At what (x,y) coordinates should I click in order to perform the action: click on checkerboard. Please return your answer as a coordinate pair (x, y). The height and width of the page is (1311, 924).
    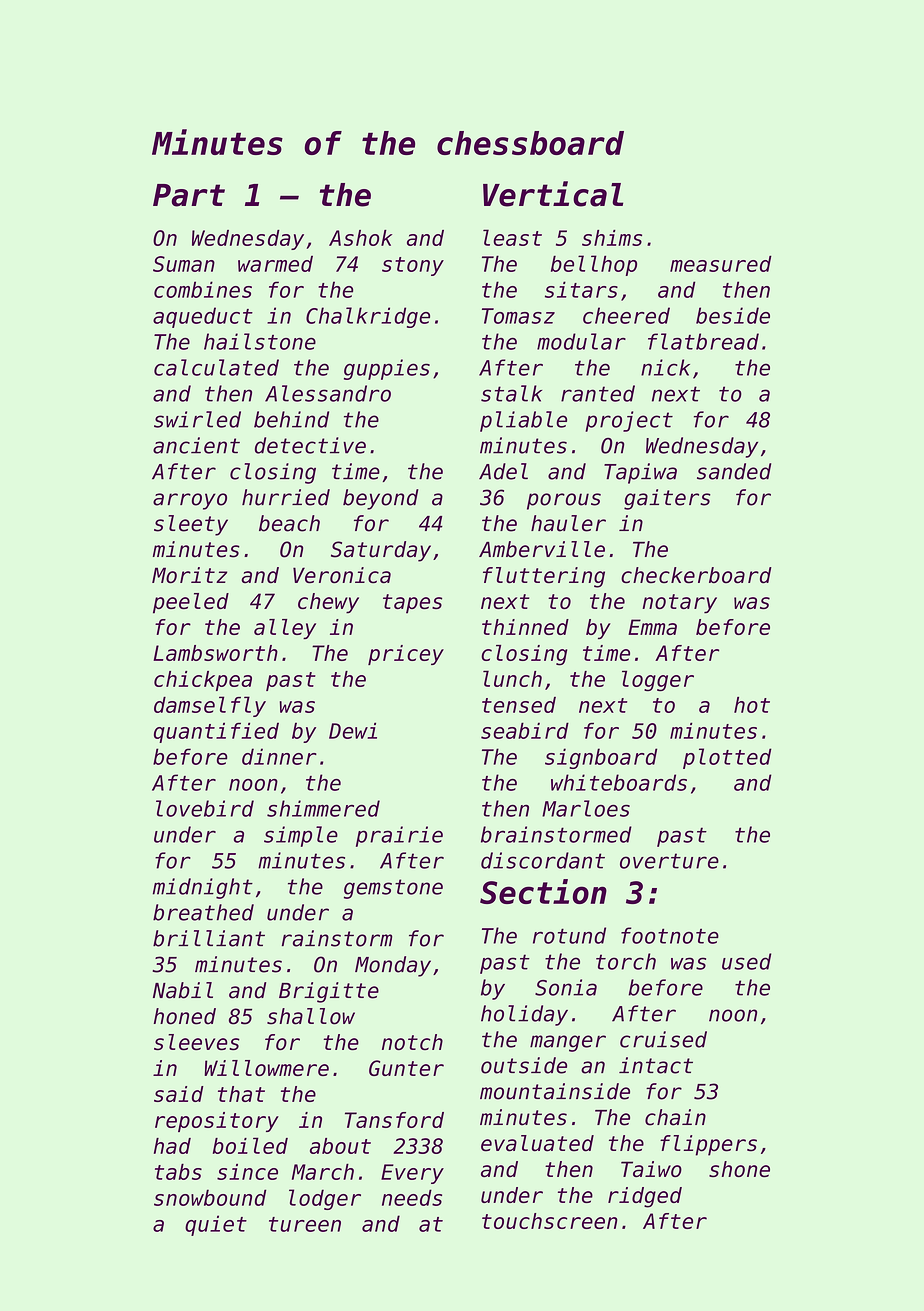
    Looking at the image, I should click on (696, 575).
